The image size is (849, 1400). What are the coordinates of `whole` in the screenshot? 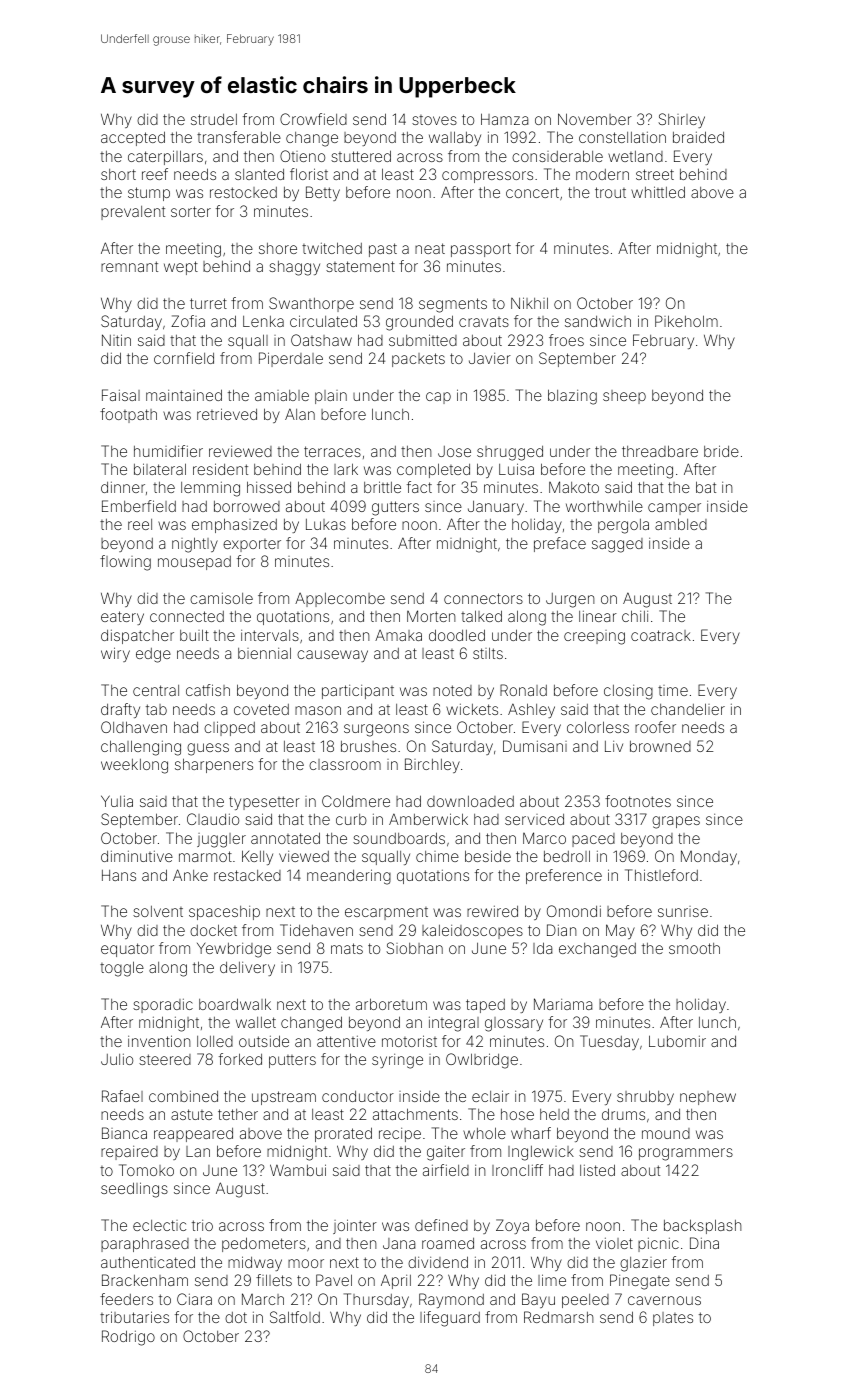 It's located at (484, 1133).
